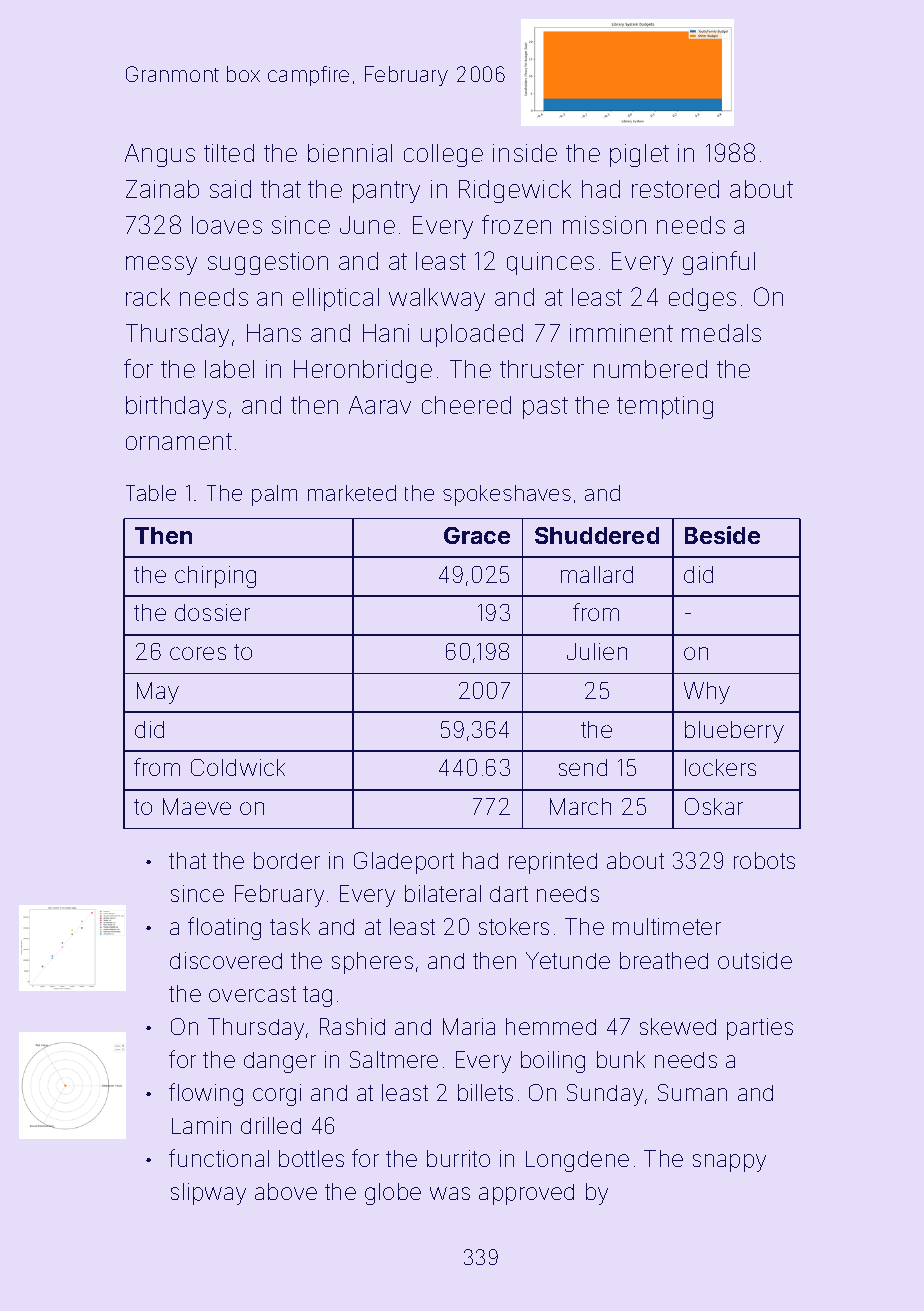  I want to click on cheered, so click(466, 405).
